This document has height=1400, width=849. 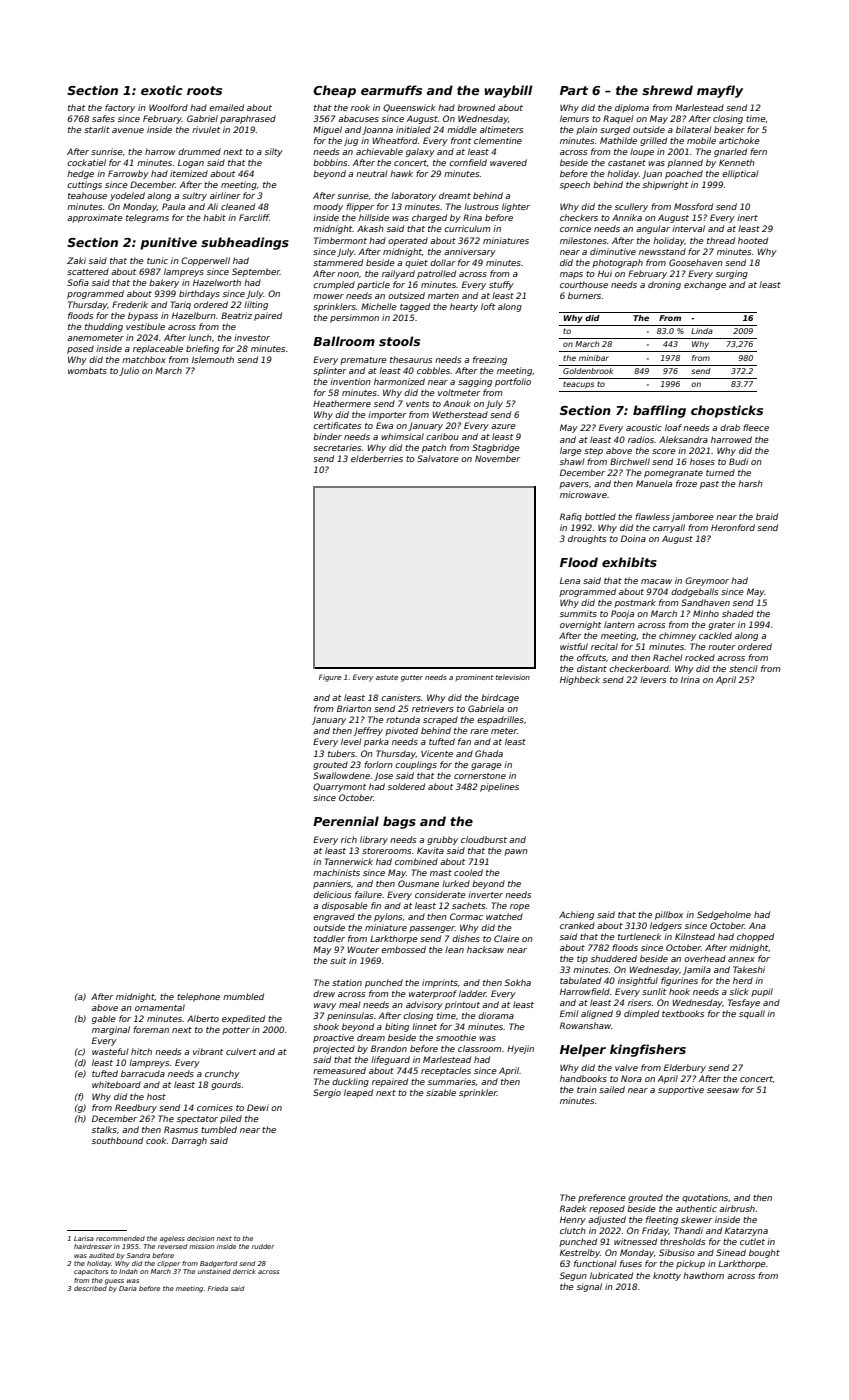 What do you see at coordinates (406, 786) in the document?
I see `soldered` at bounding box center [406, 786].
